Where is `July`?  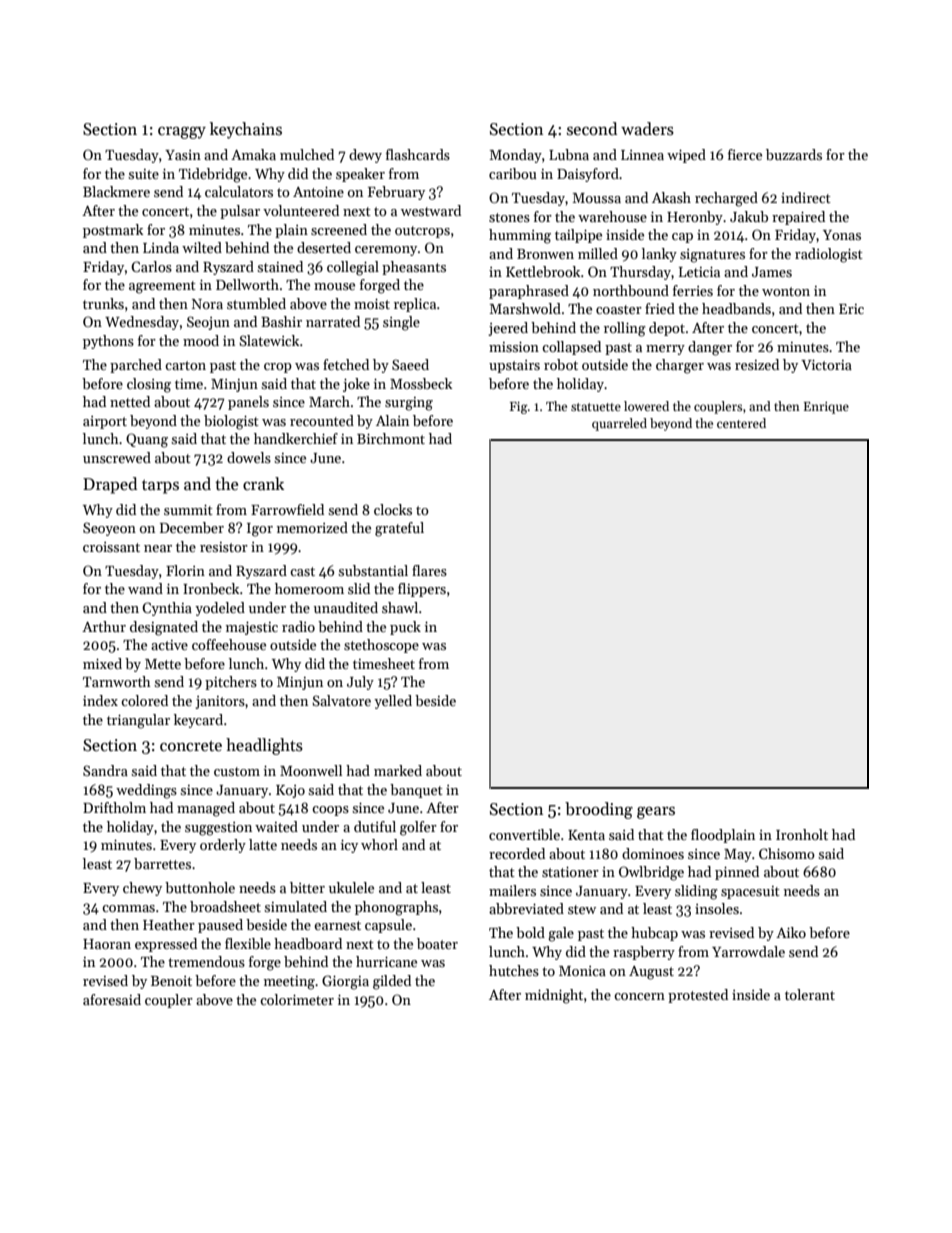
July is located at coordinates (360, 683).
